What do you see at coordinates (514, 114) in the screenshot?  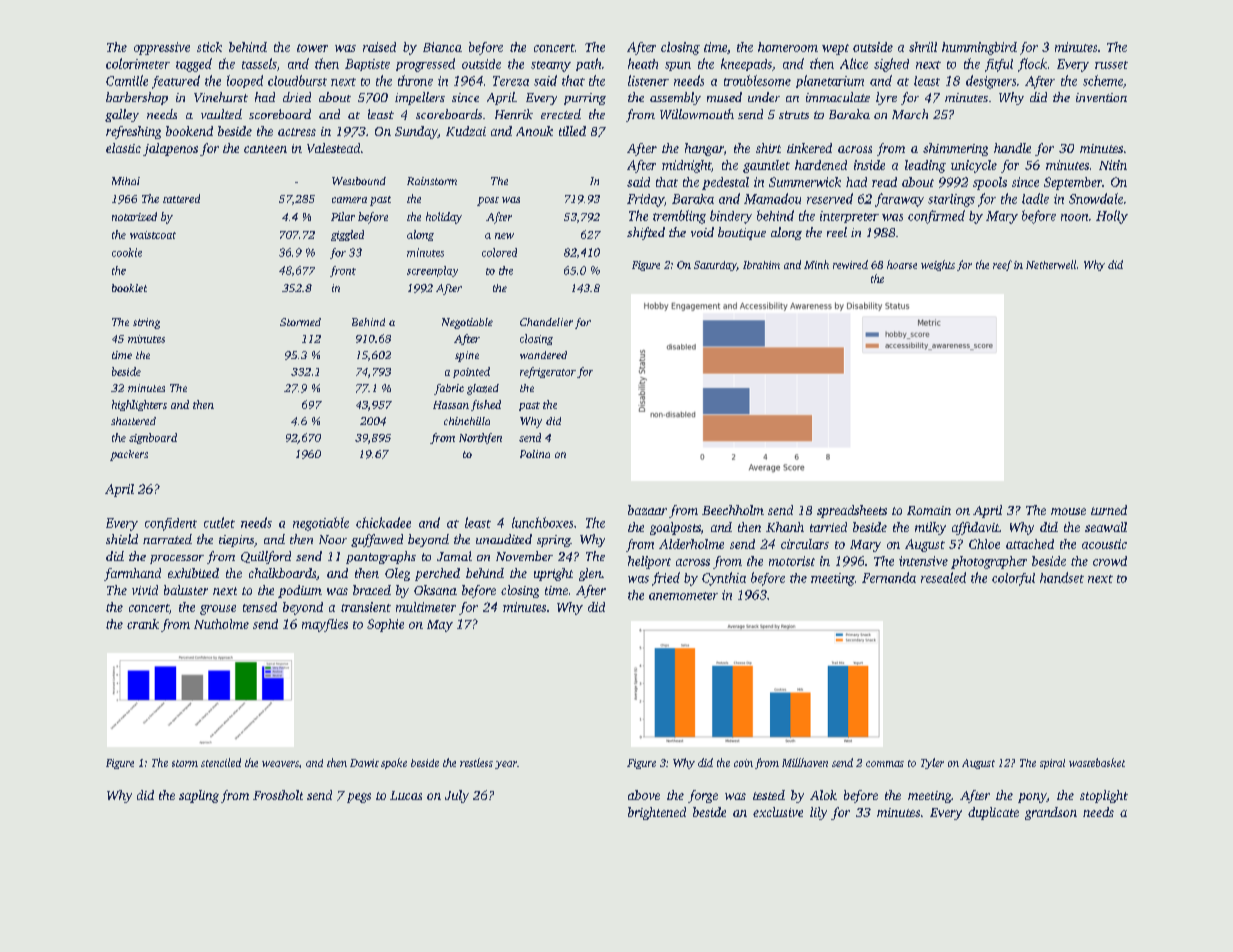 I see `Henrik` at bounding box center [514, 114].
